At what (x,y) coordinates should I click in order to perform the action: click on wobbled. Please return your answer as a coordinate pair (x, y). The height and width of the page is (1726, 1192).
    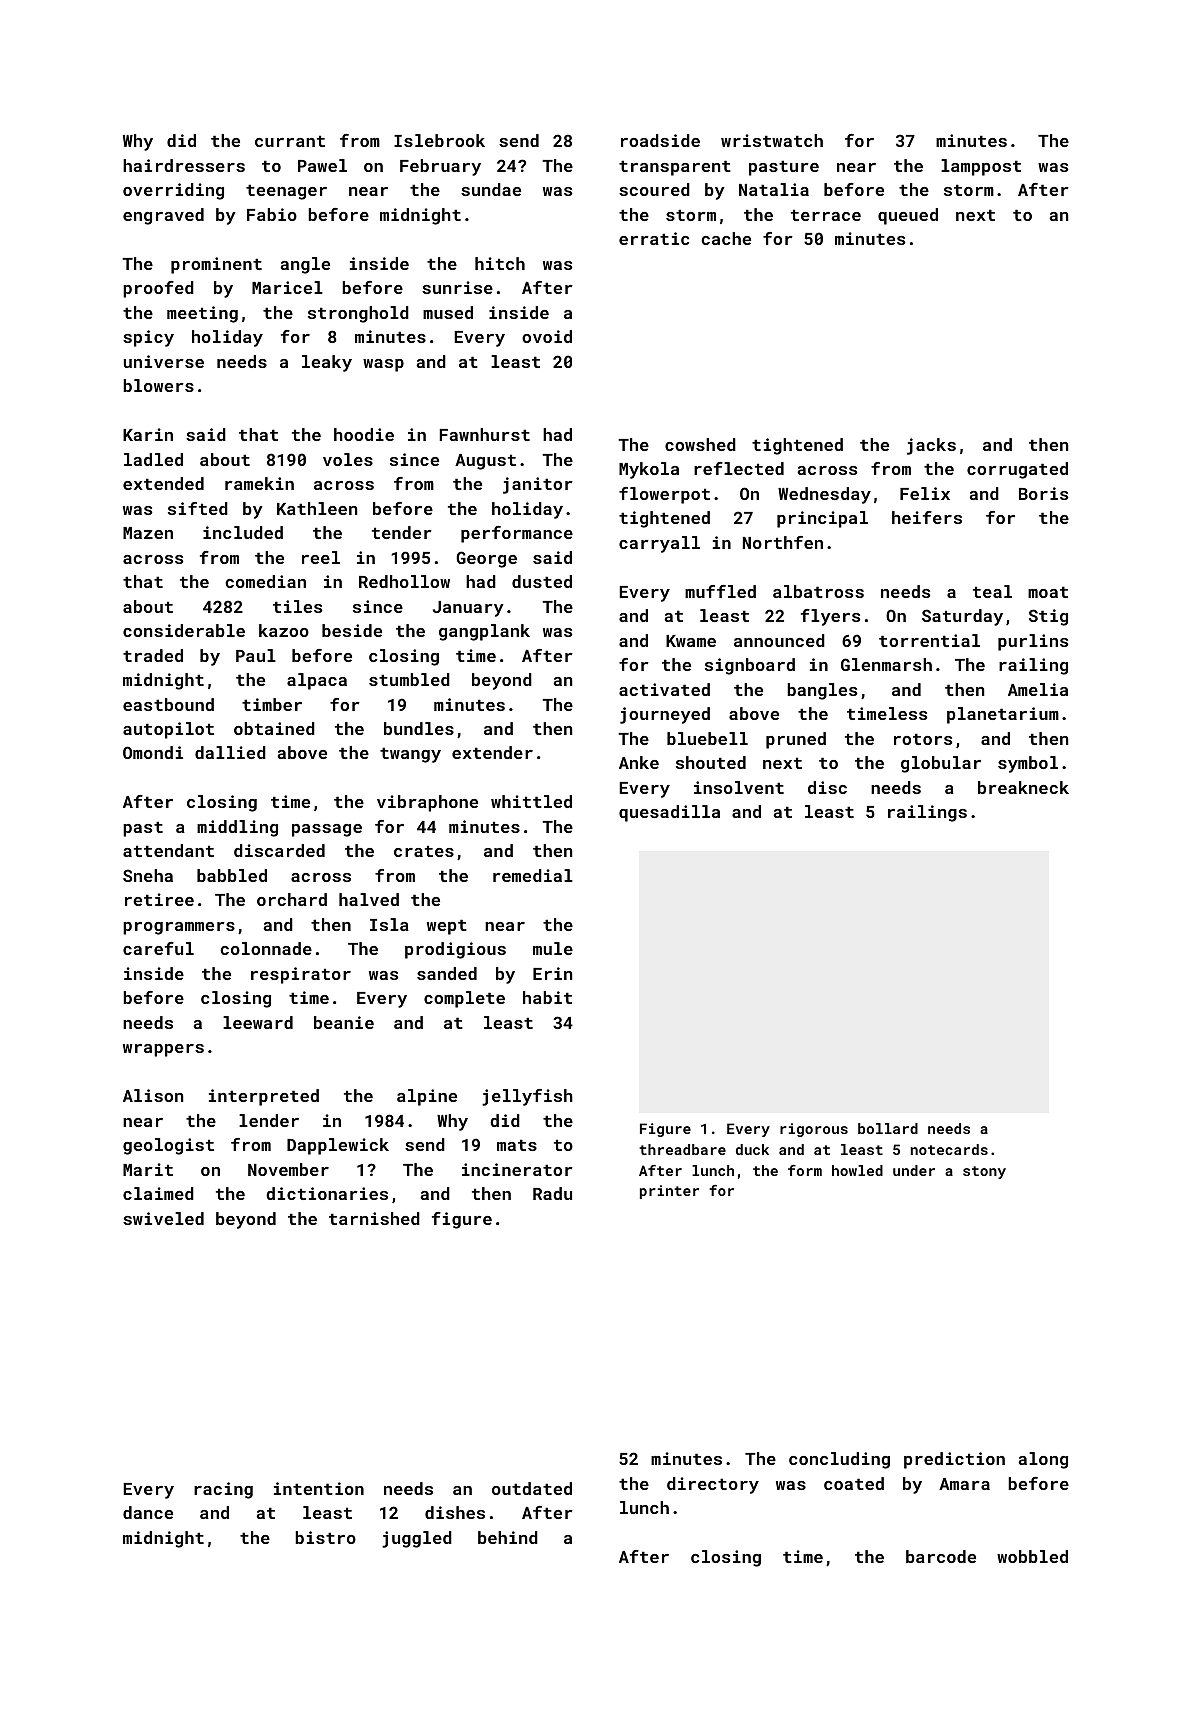
    Looking at the image, I should click on (1032, 1556).
